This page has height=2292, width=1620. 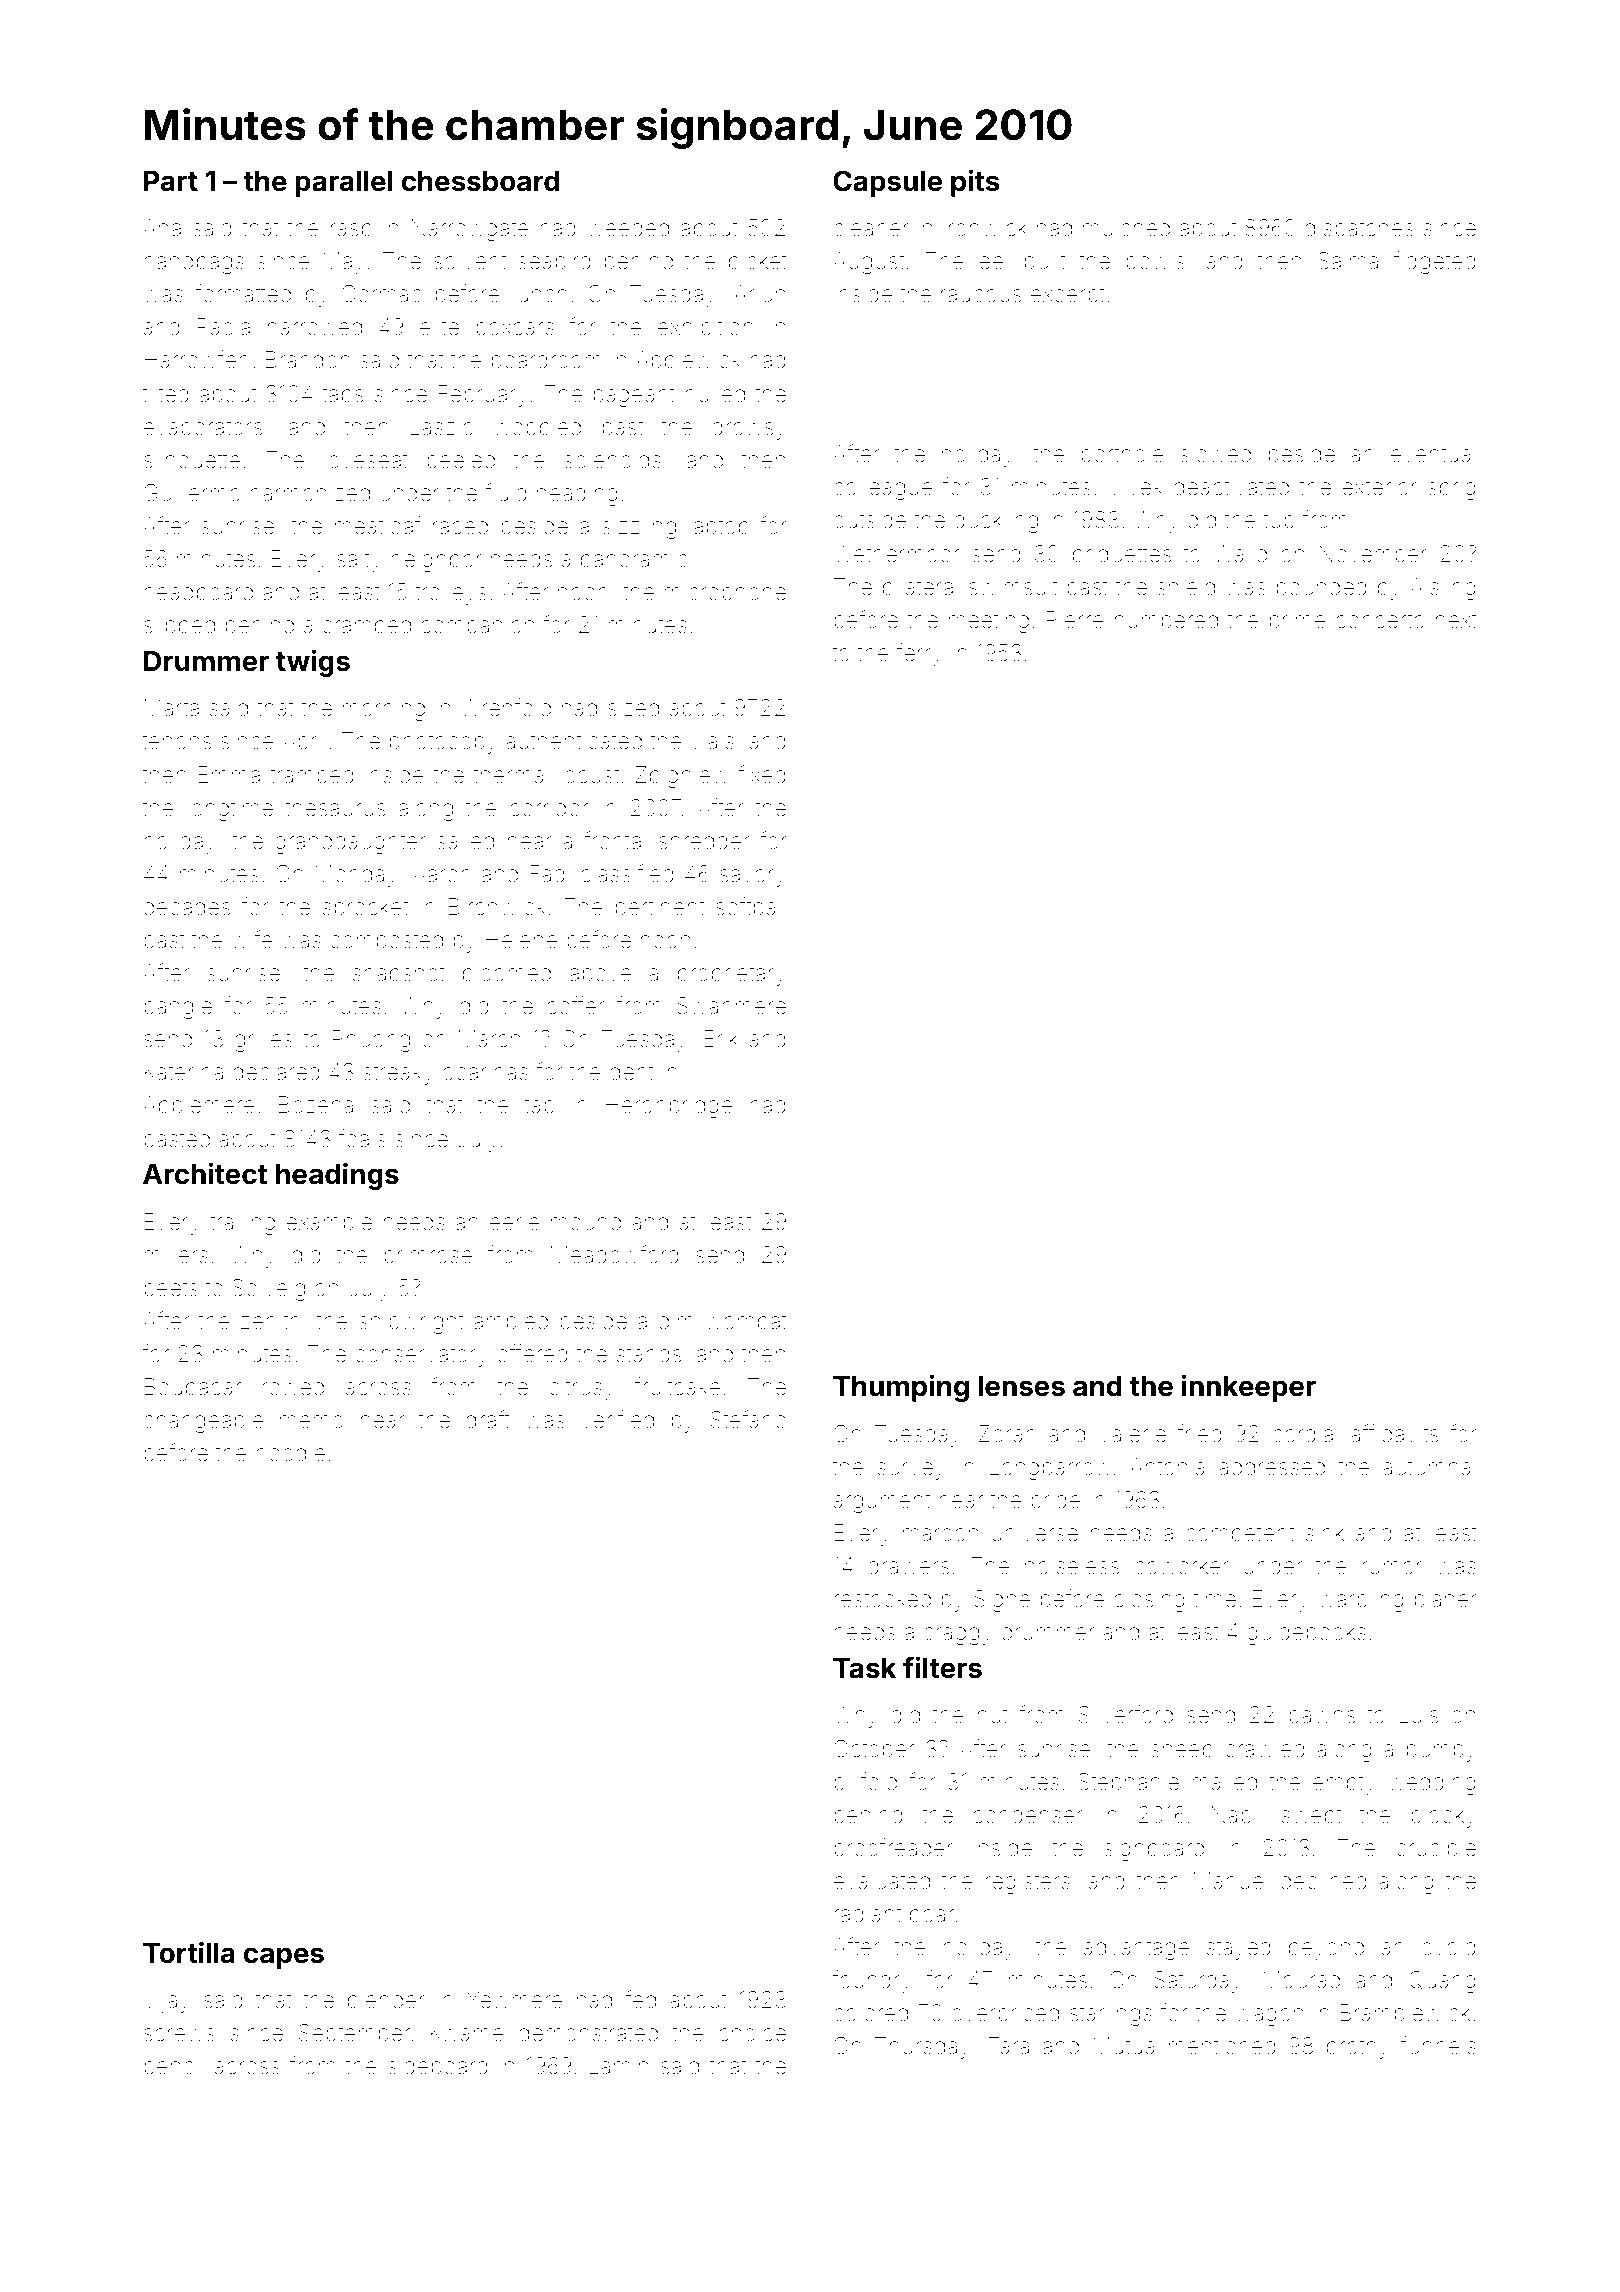 What do you see at coordinates (187, 907) in the page?
I see `decades` at bounding box center [187, 907].
